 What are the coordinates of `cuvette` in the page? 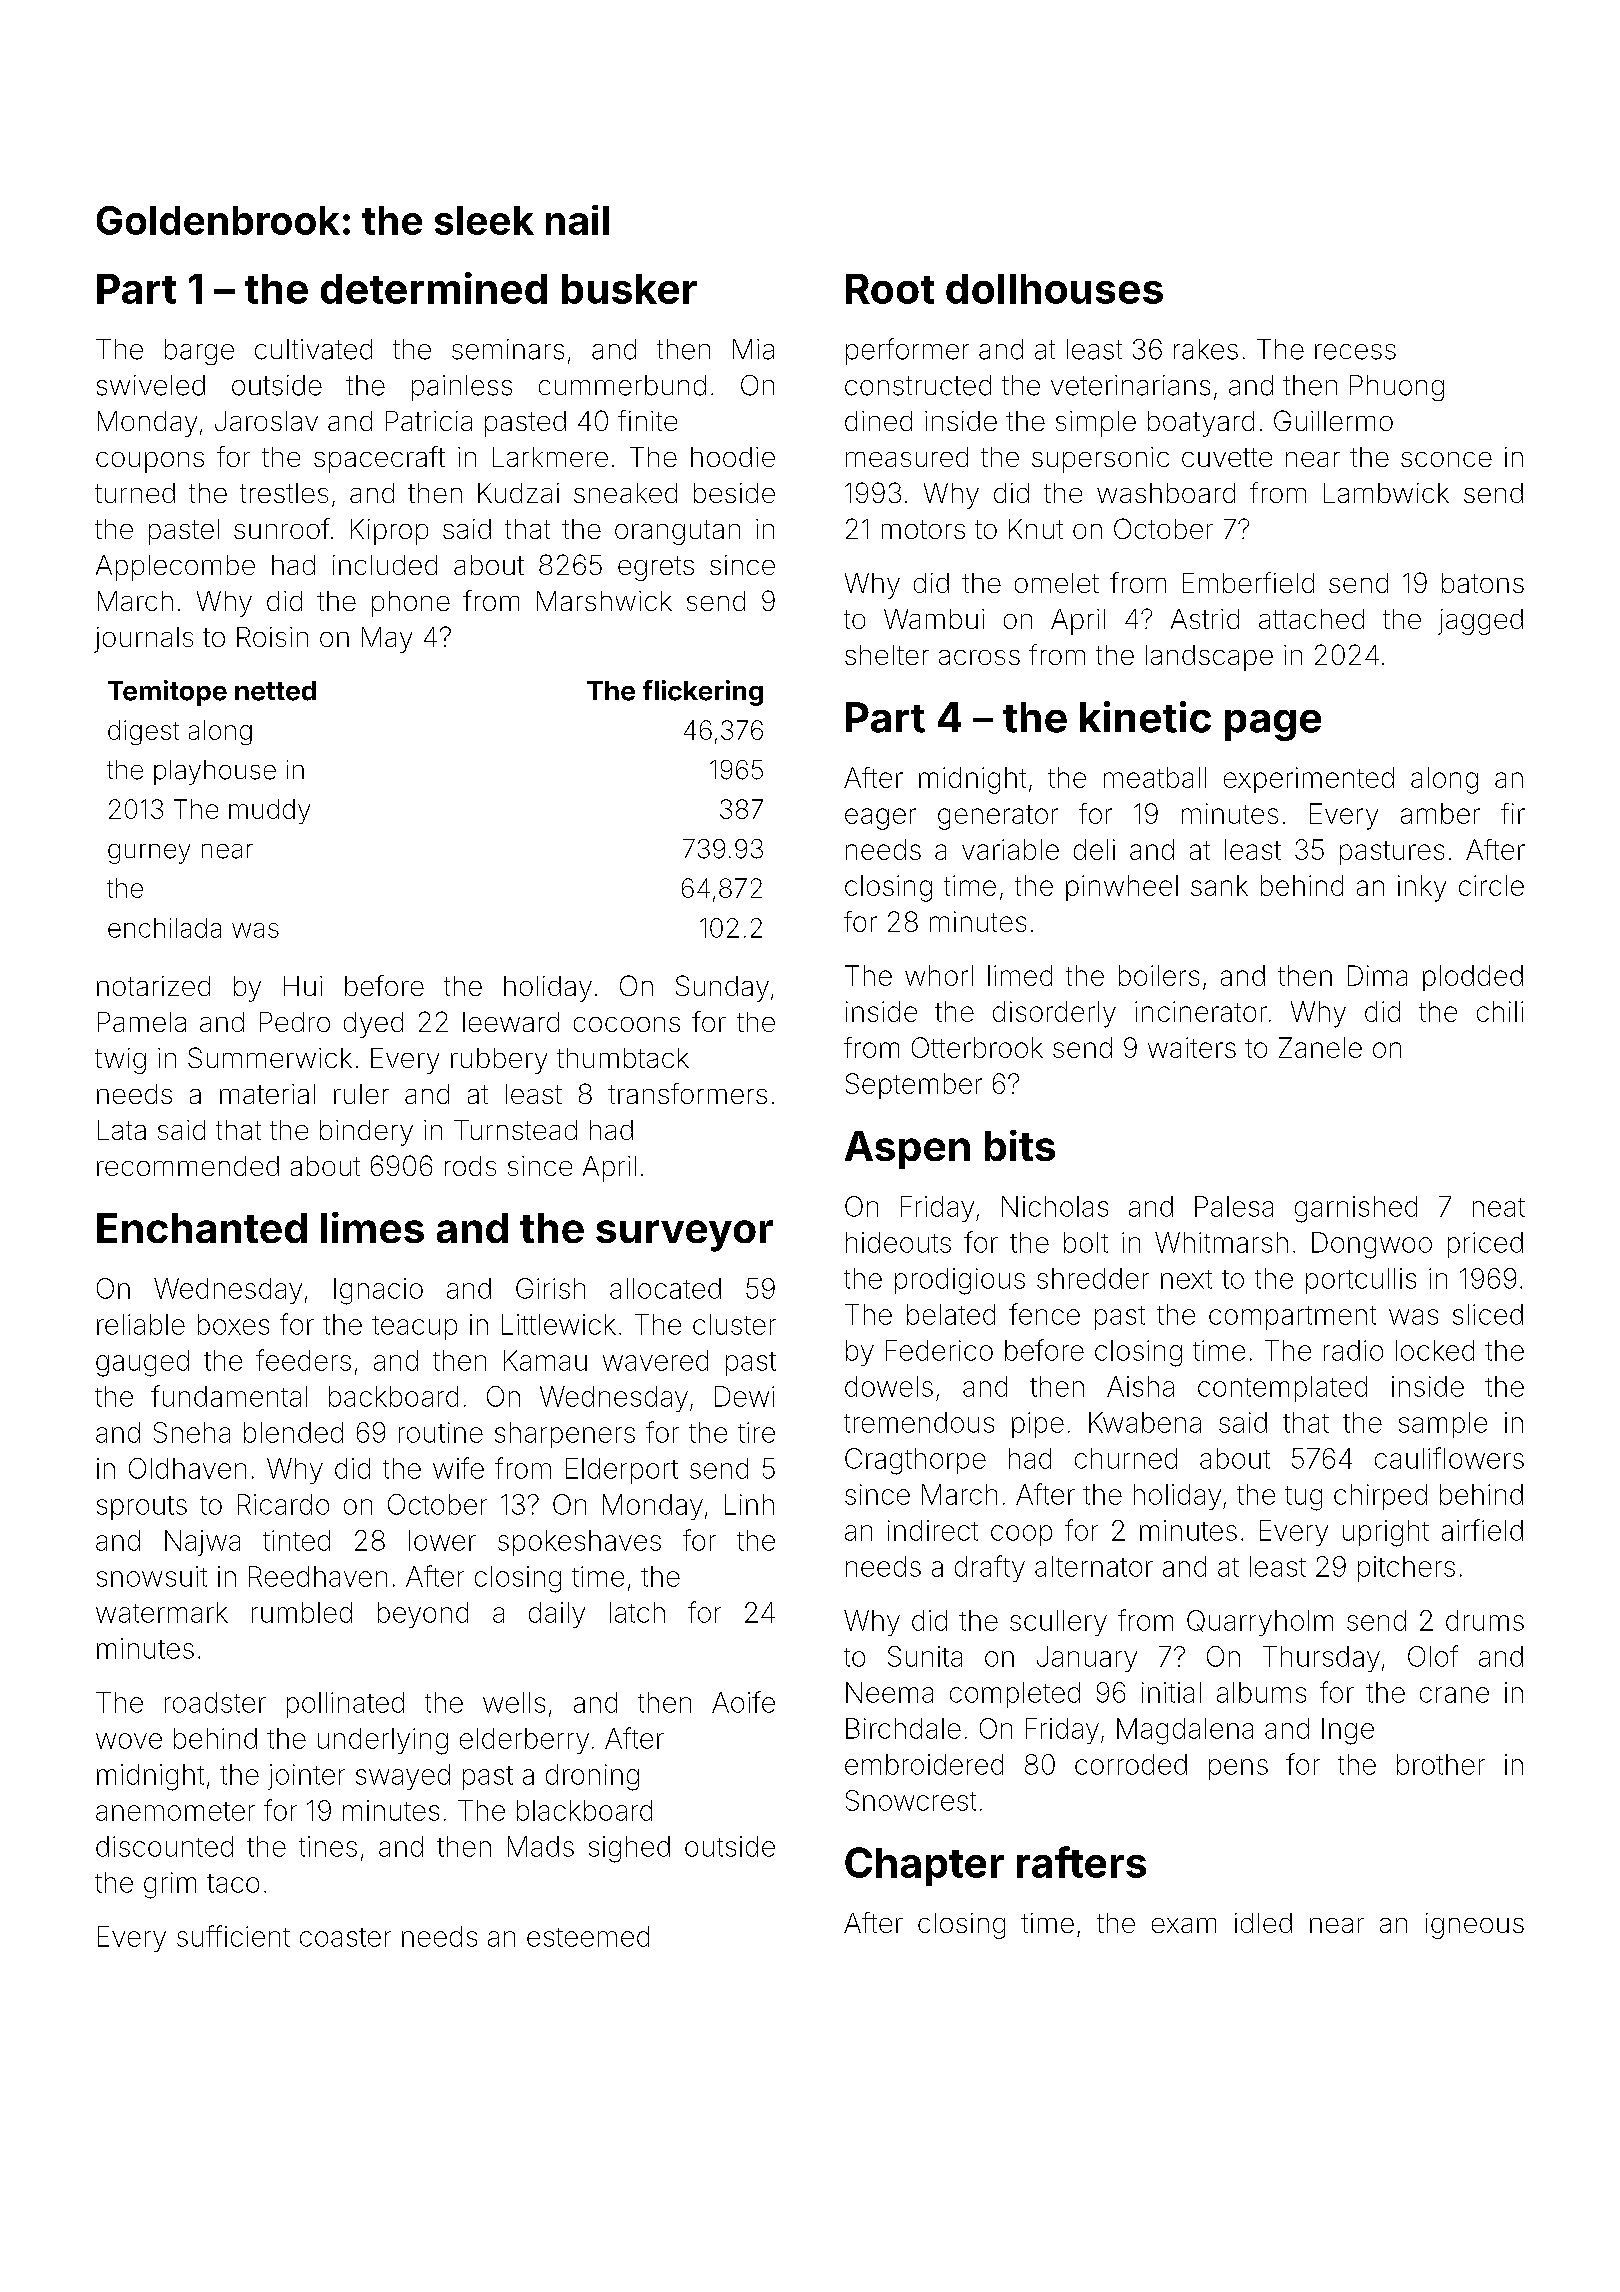 It's located at (1227, 457).
